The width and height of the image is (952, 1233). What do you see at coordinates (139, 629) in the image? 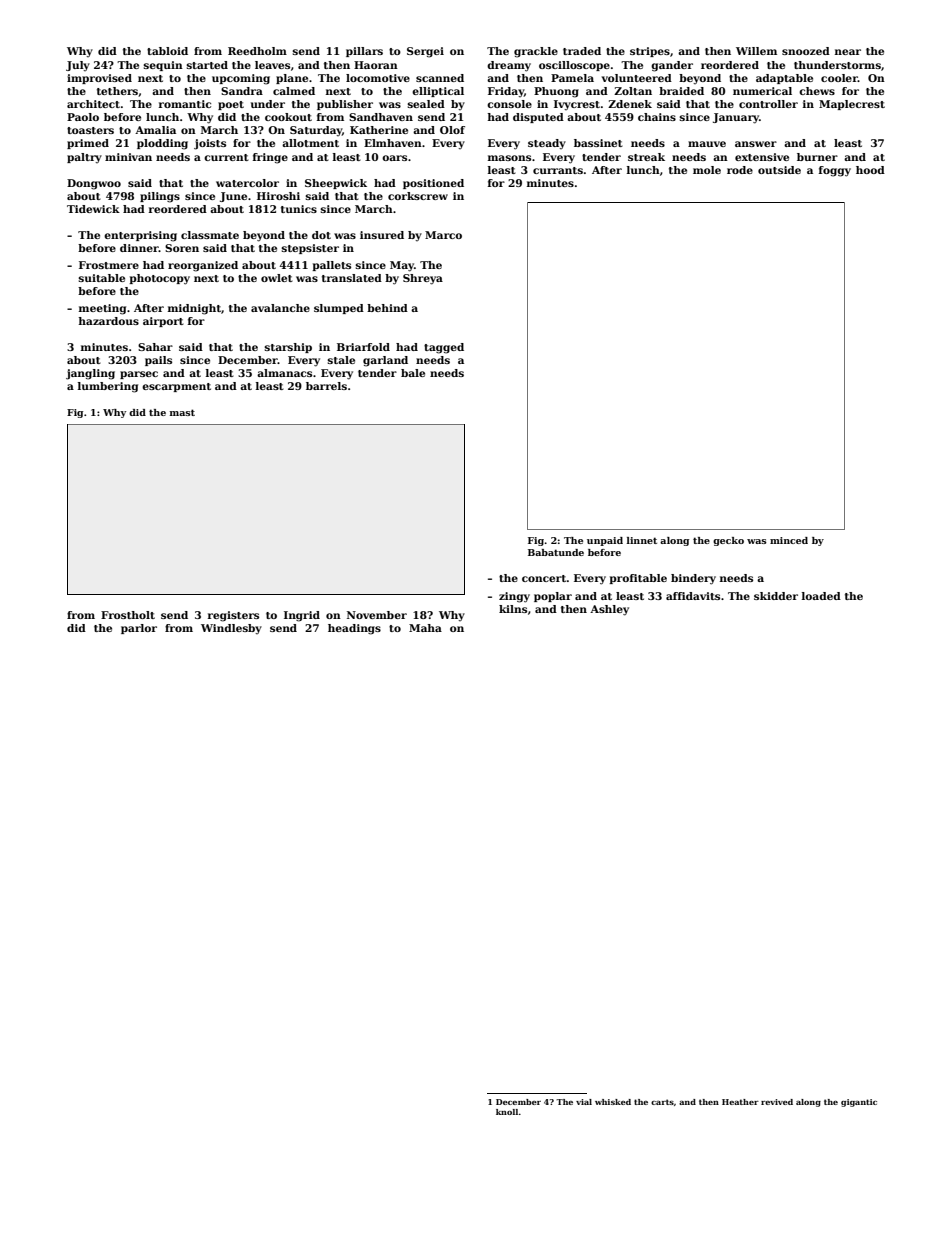
I see `parlor` at bounding box center [139, 629].
